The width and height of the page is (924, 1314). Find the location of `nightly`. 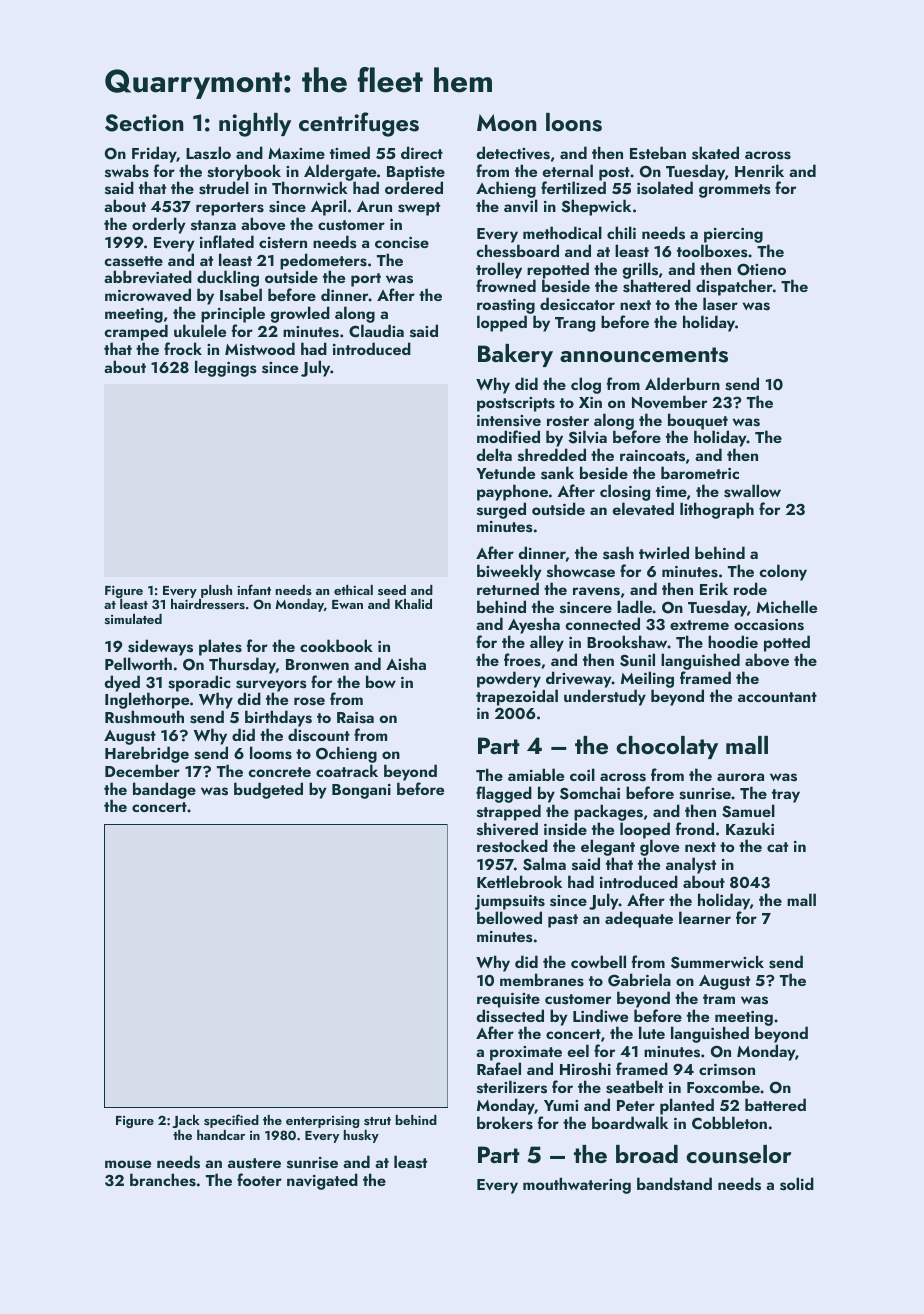

nightly is located at coordinates (255, 125).
